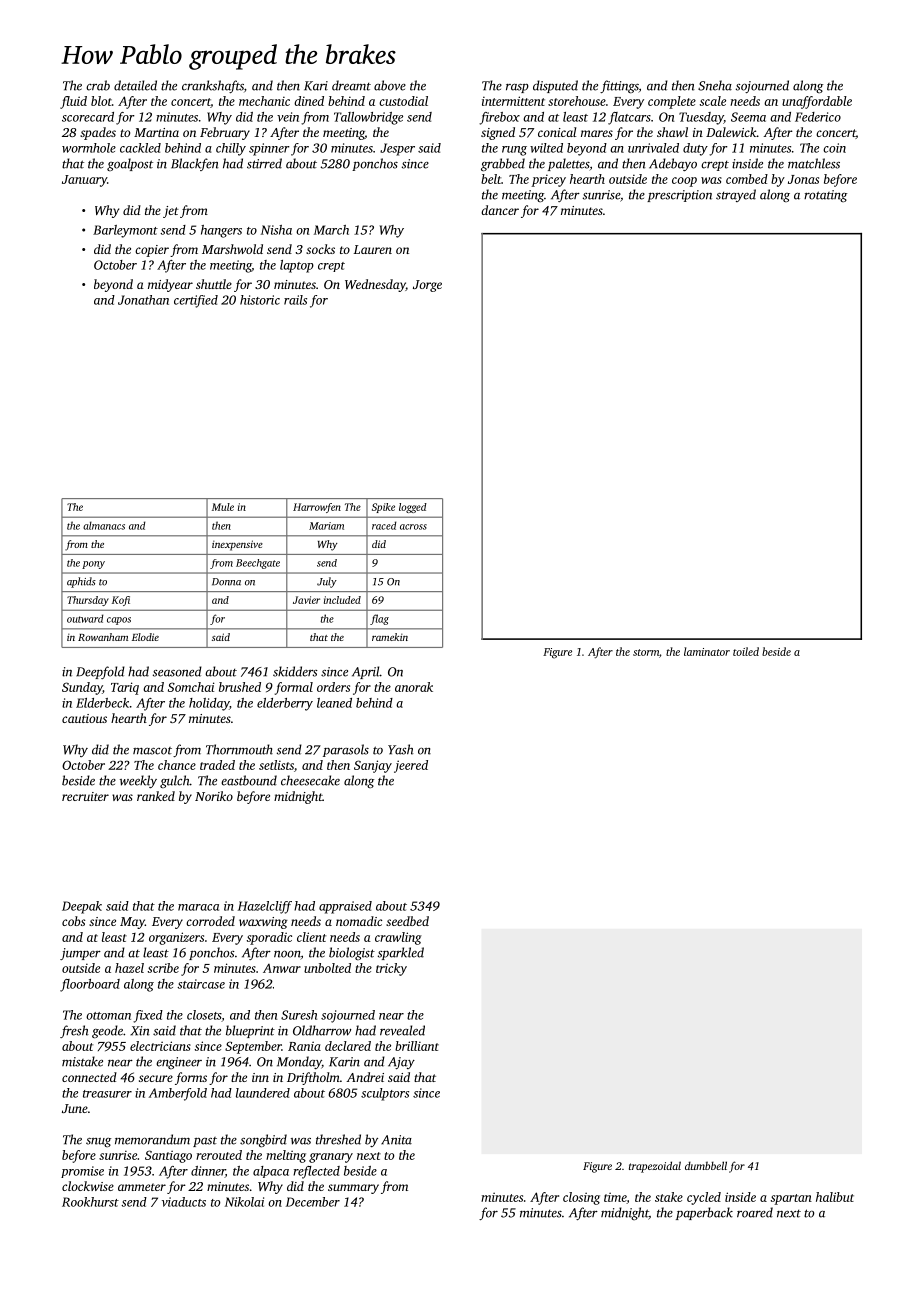 The image size is (924, 1308). Describe the element at coordinates (223, 507) in the image. I see `Mule` at that location.
